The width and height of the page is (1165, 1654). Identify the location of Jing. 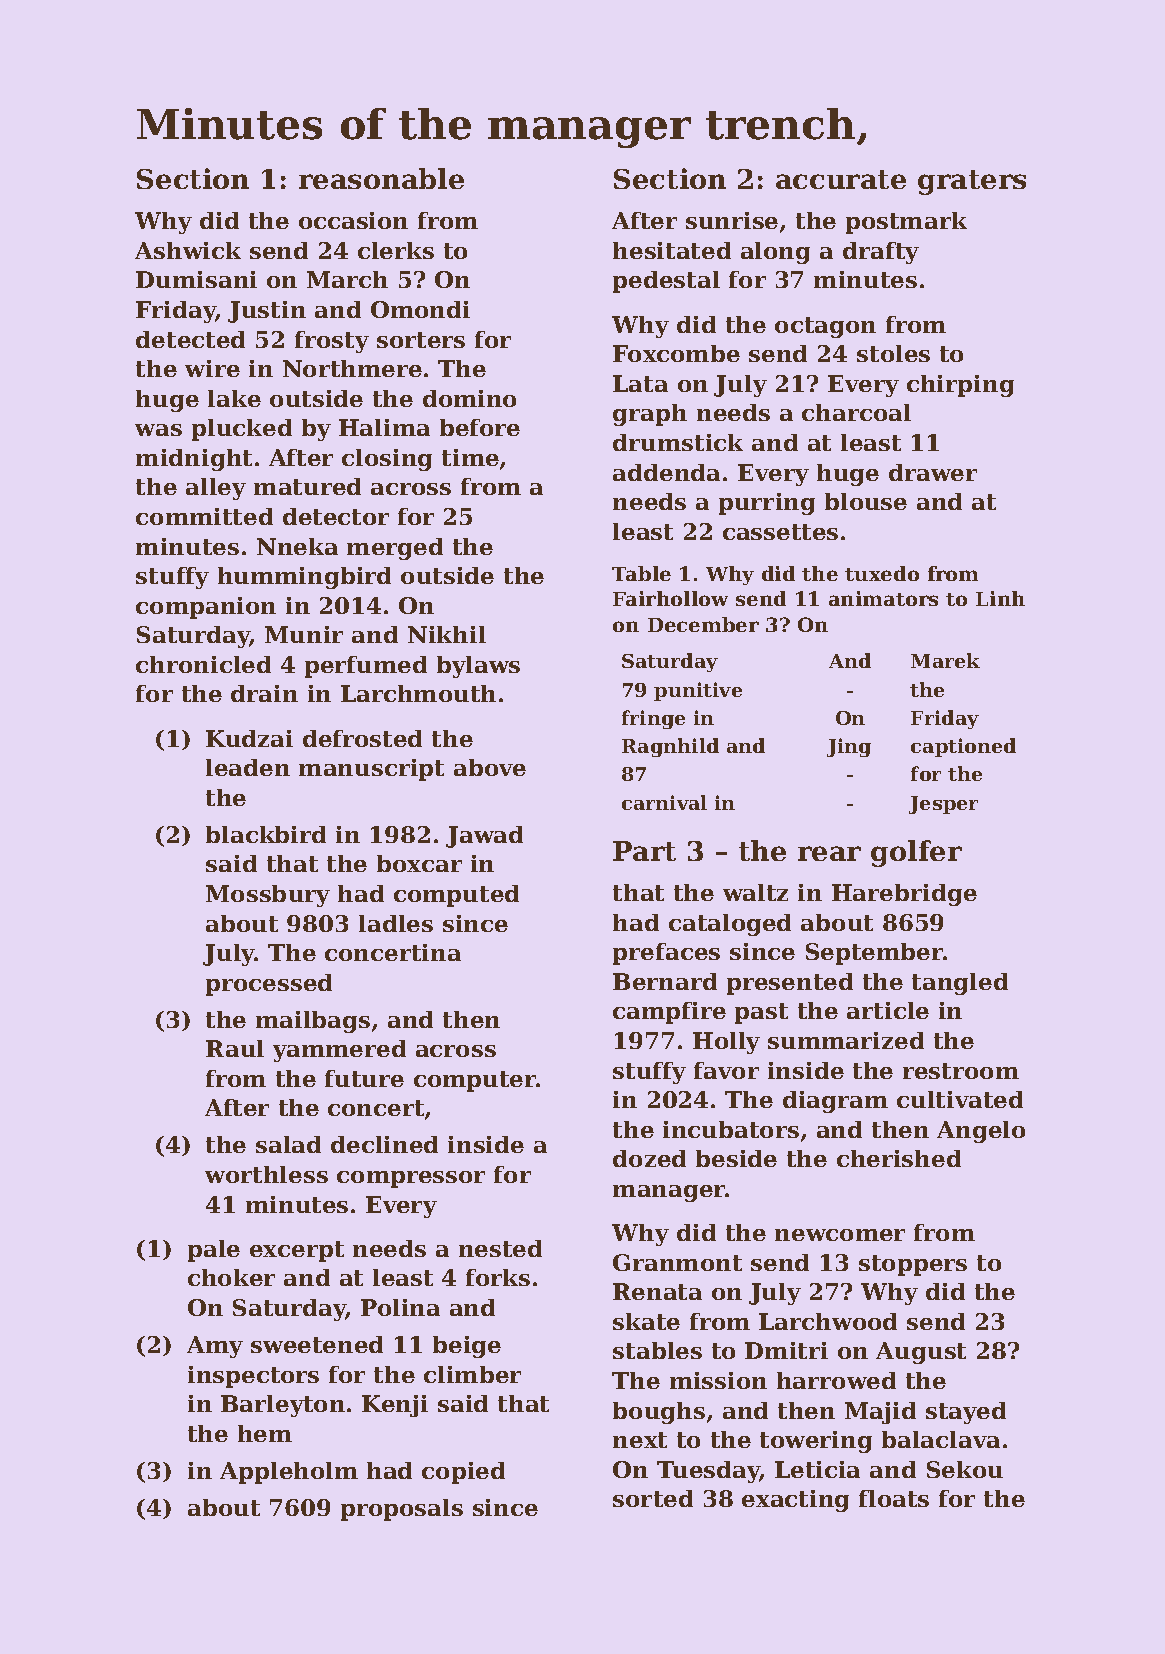
(849, 747).
